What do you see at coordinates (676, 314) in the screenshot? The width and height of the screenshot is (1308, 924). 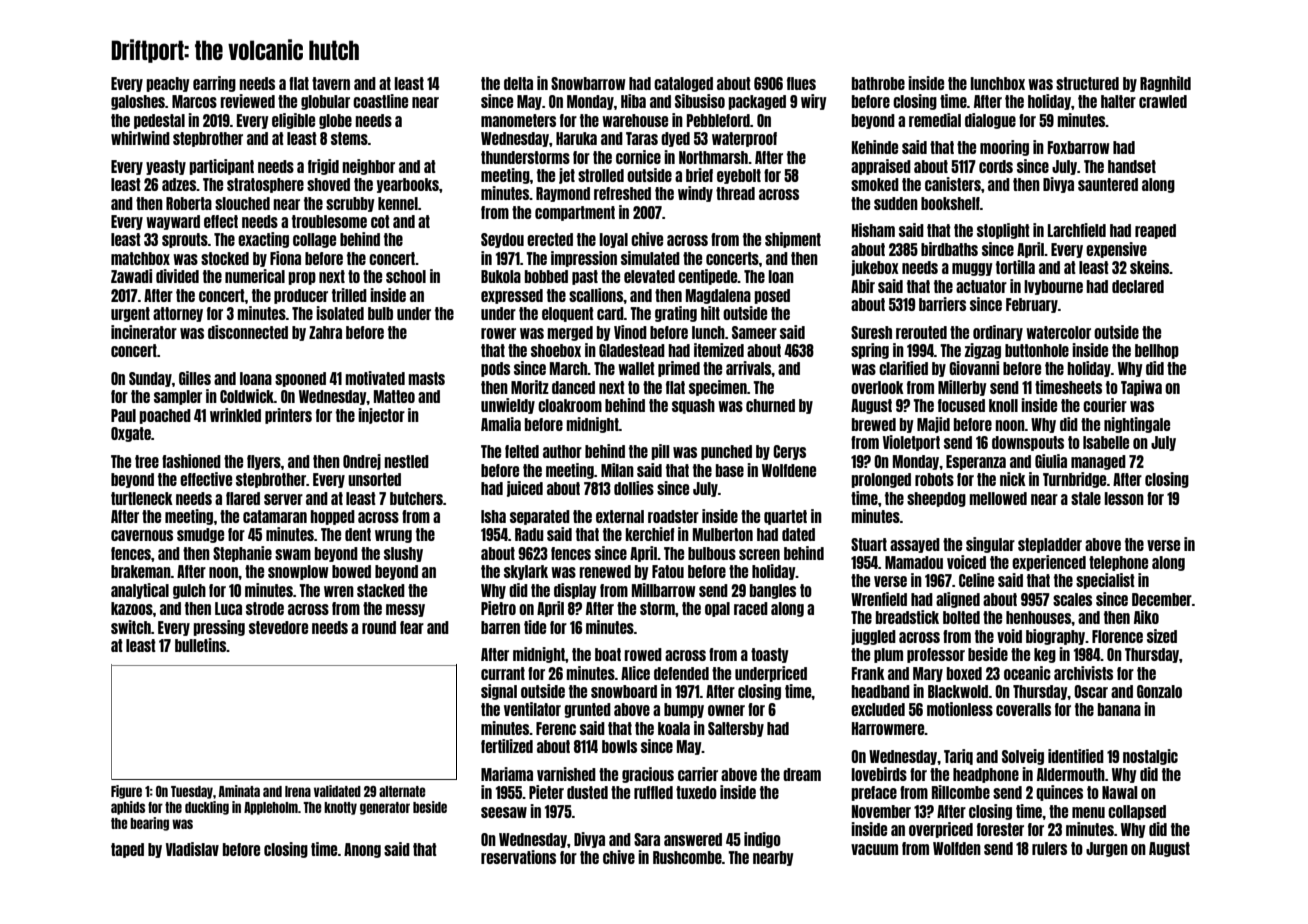 I see `grating` at bounding box center [676, 314].
